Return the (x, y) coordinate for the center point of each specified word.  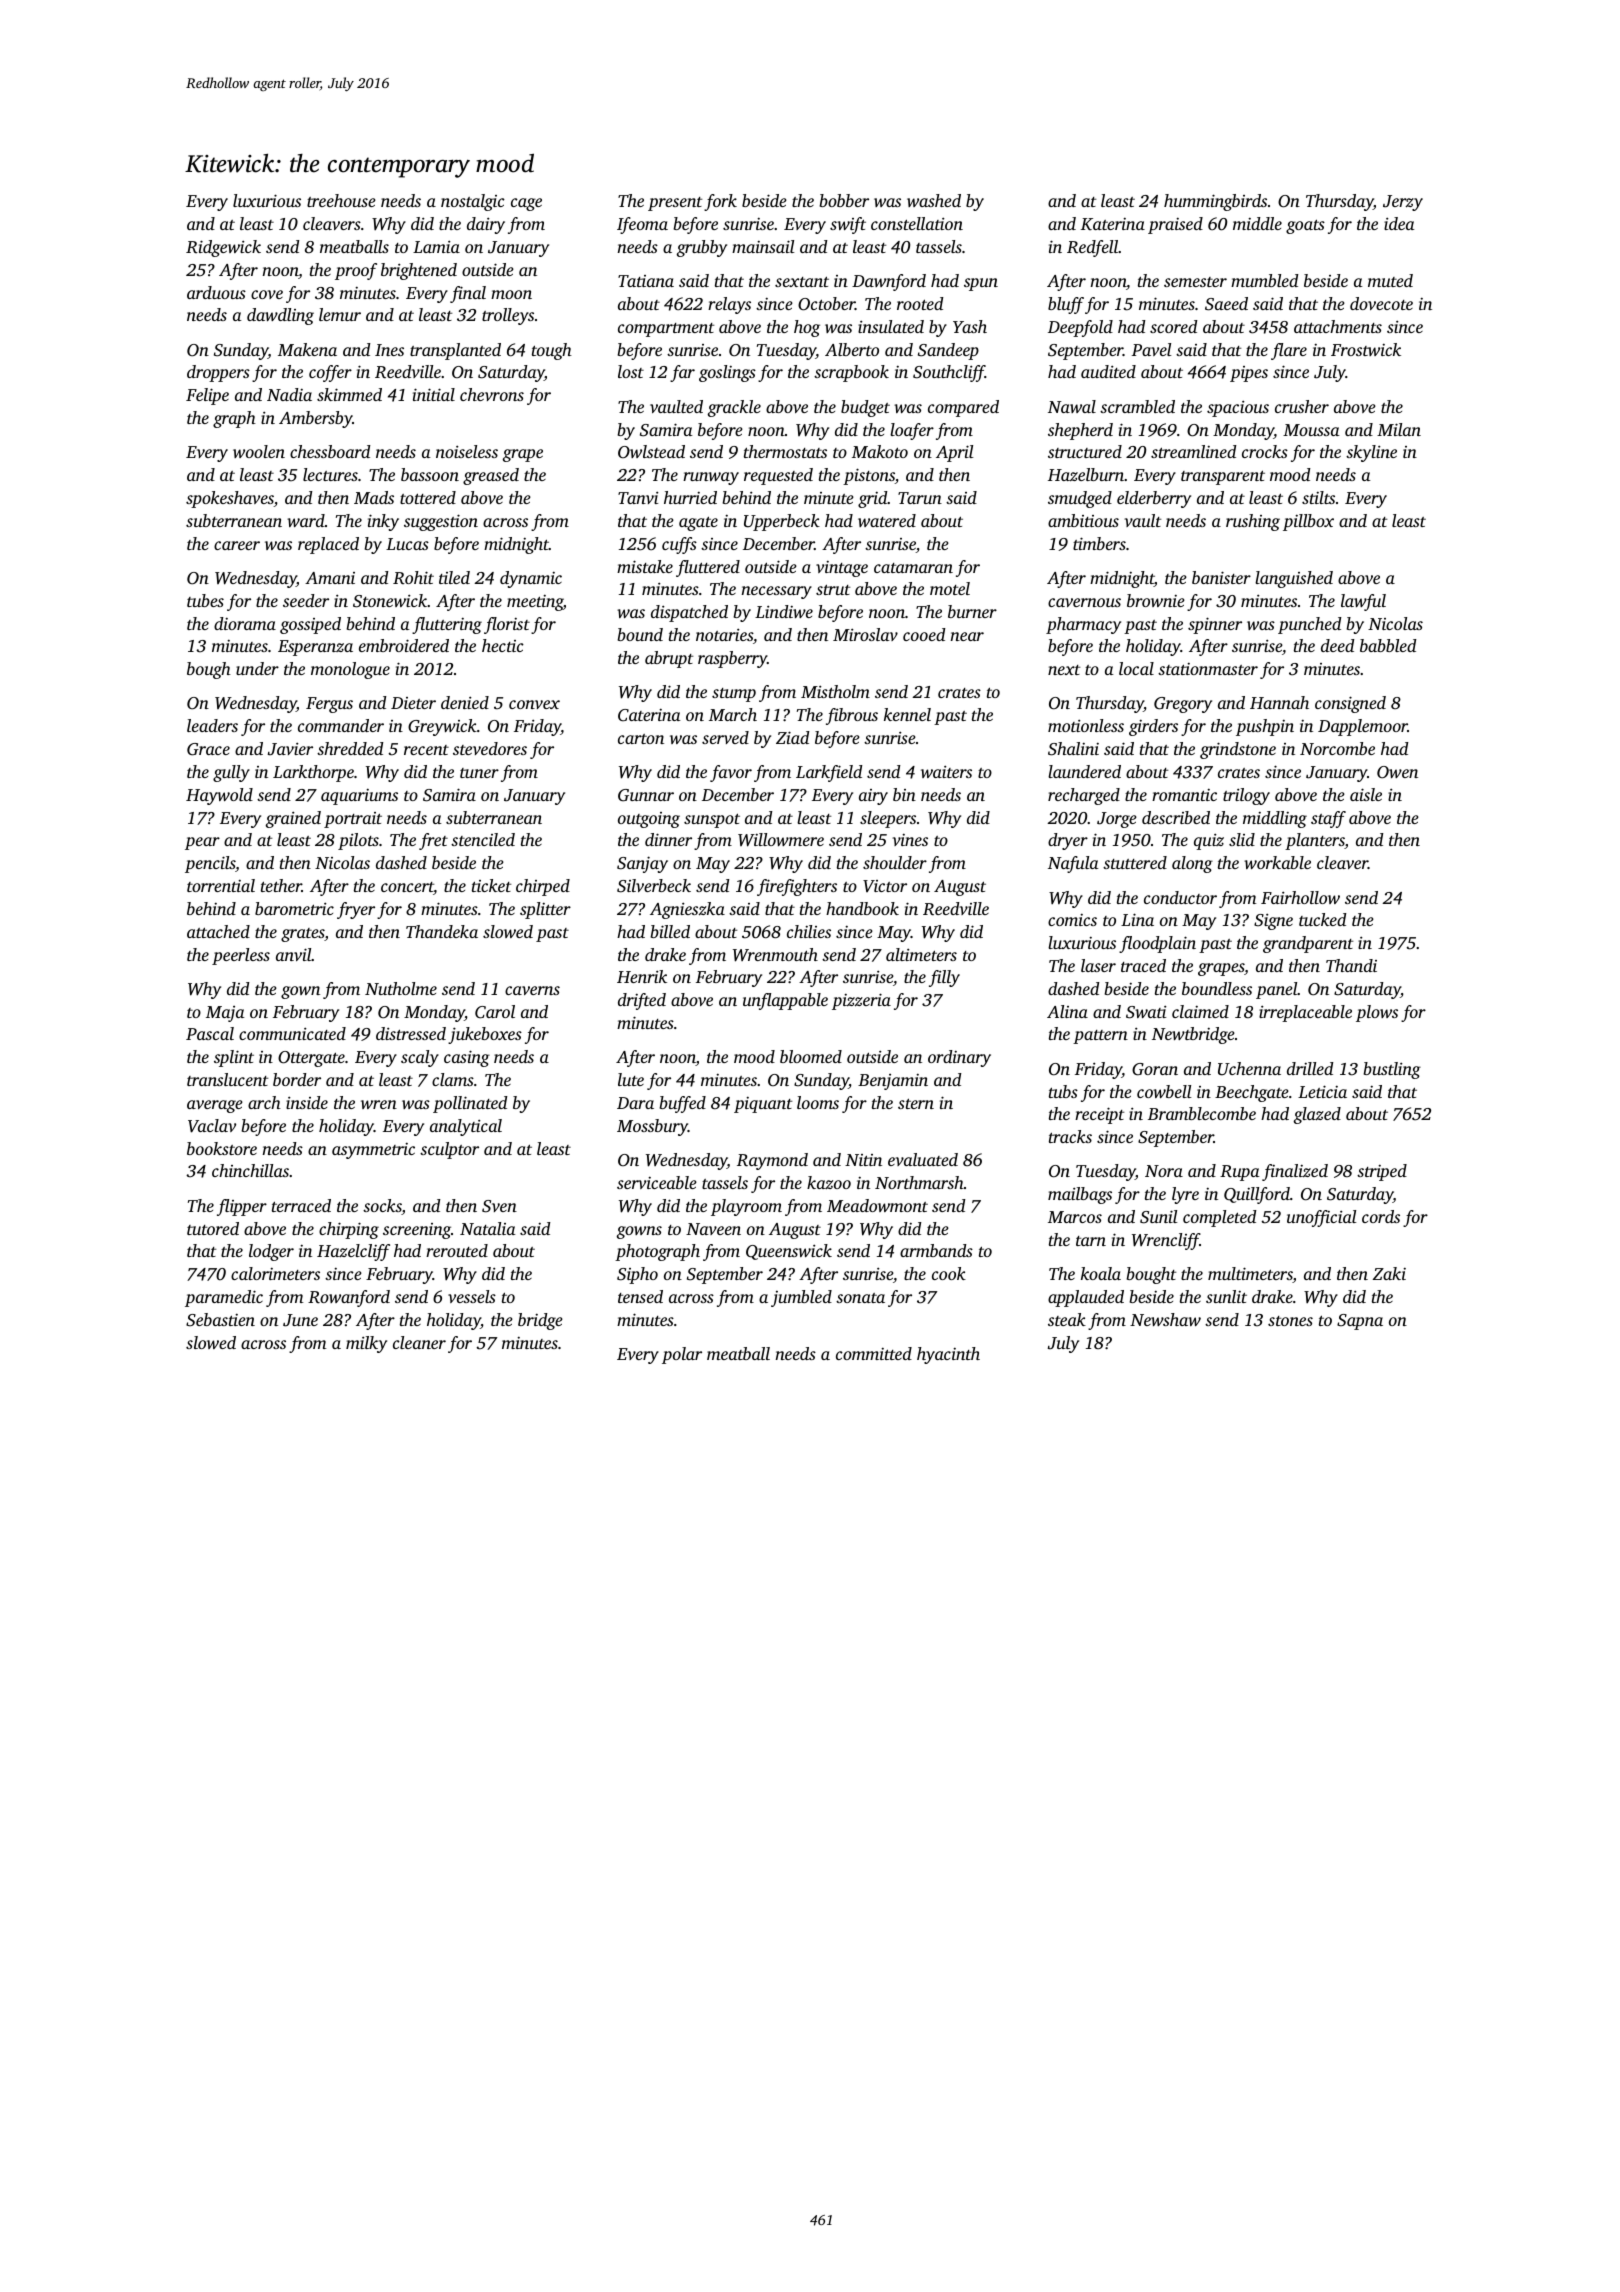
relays (729, 305)
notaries (724, 634)
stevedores (490, 748)
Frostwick (1366, 349)
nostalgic (473, 202)
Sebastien (220, 1320)
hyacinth (948, 1355)
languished (1294, 579)
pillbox (1308, 522)
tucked (1322, 919)
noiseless (467, 451)
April (955, 453)
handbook (862, 908)
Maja (225, 1014)
